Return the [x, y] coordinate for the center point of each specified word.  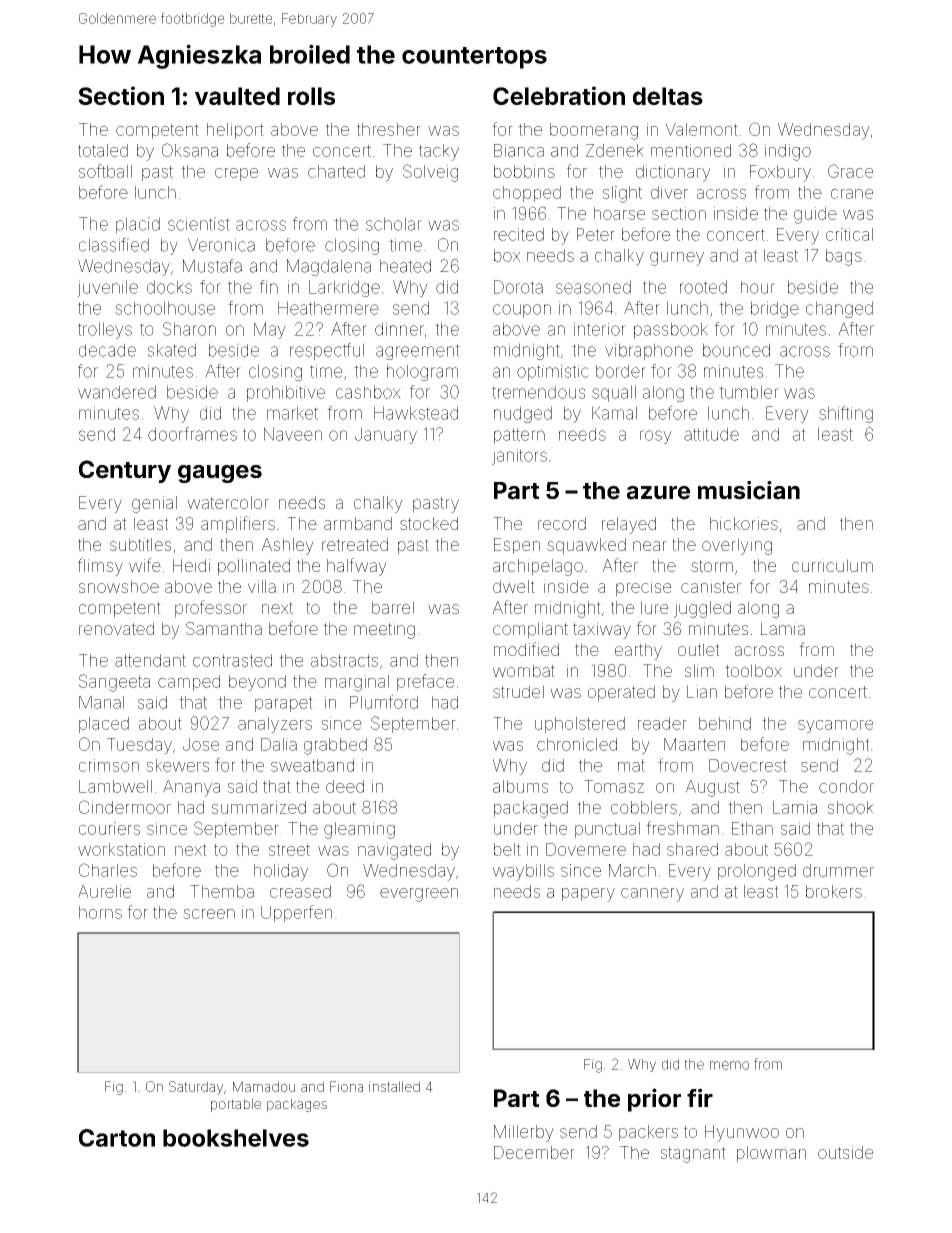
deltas [668, 96]
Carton [117, 1138]
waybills [523, 872]
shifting [846, 414]
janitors [519, 457]
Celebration [559, 95]
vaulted [237, 96]
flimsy [100, 567]
